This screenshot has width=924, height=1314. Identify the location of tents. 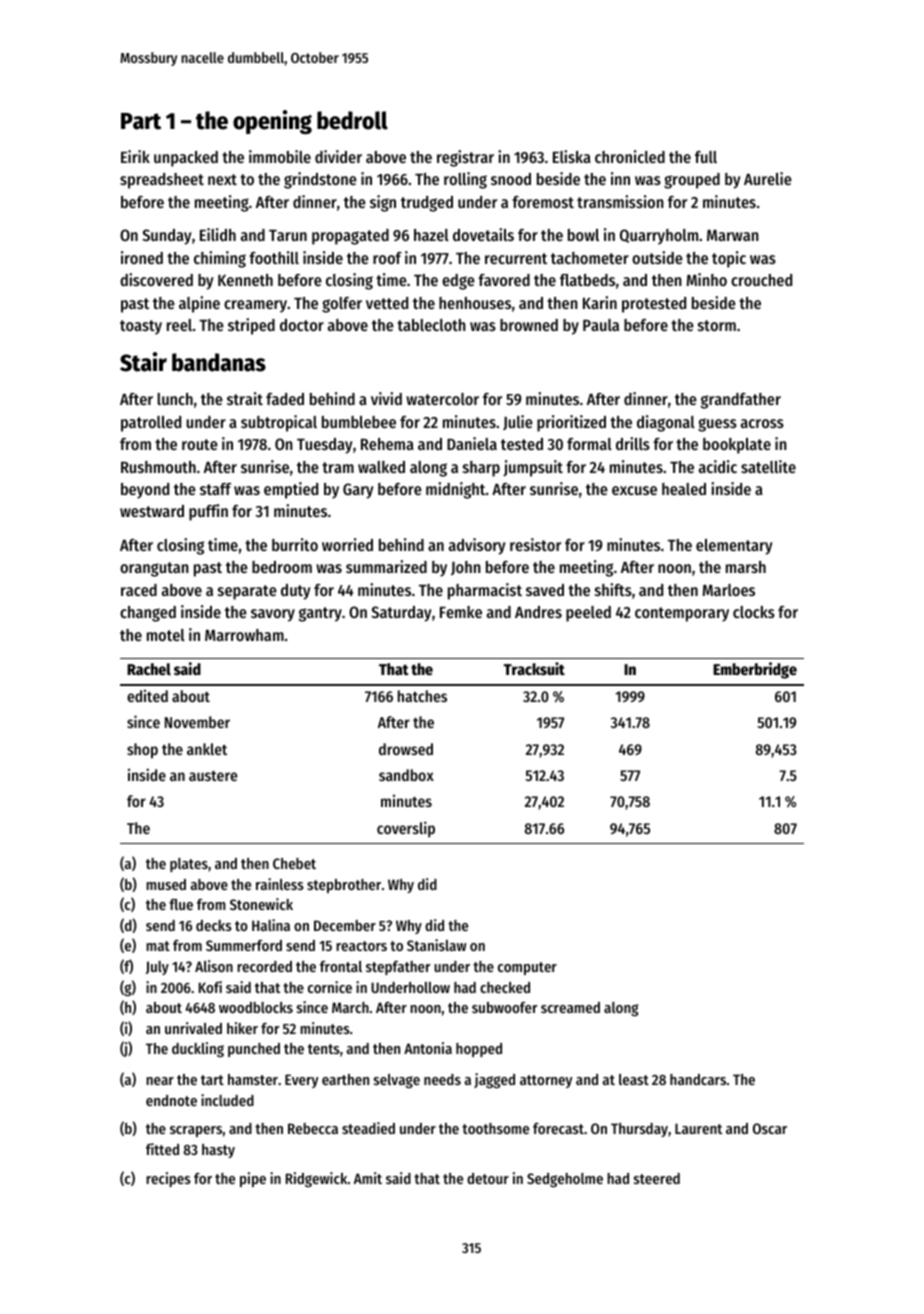
(324, 1049).
